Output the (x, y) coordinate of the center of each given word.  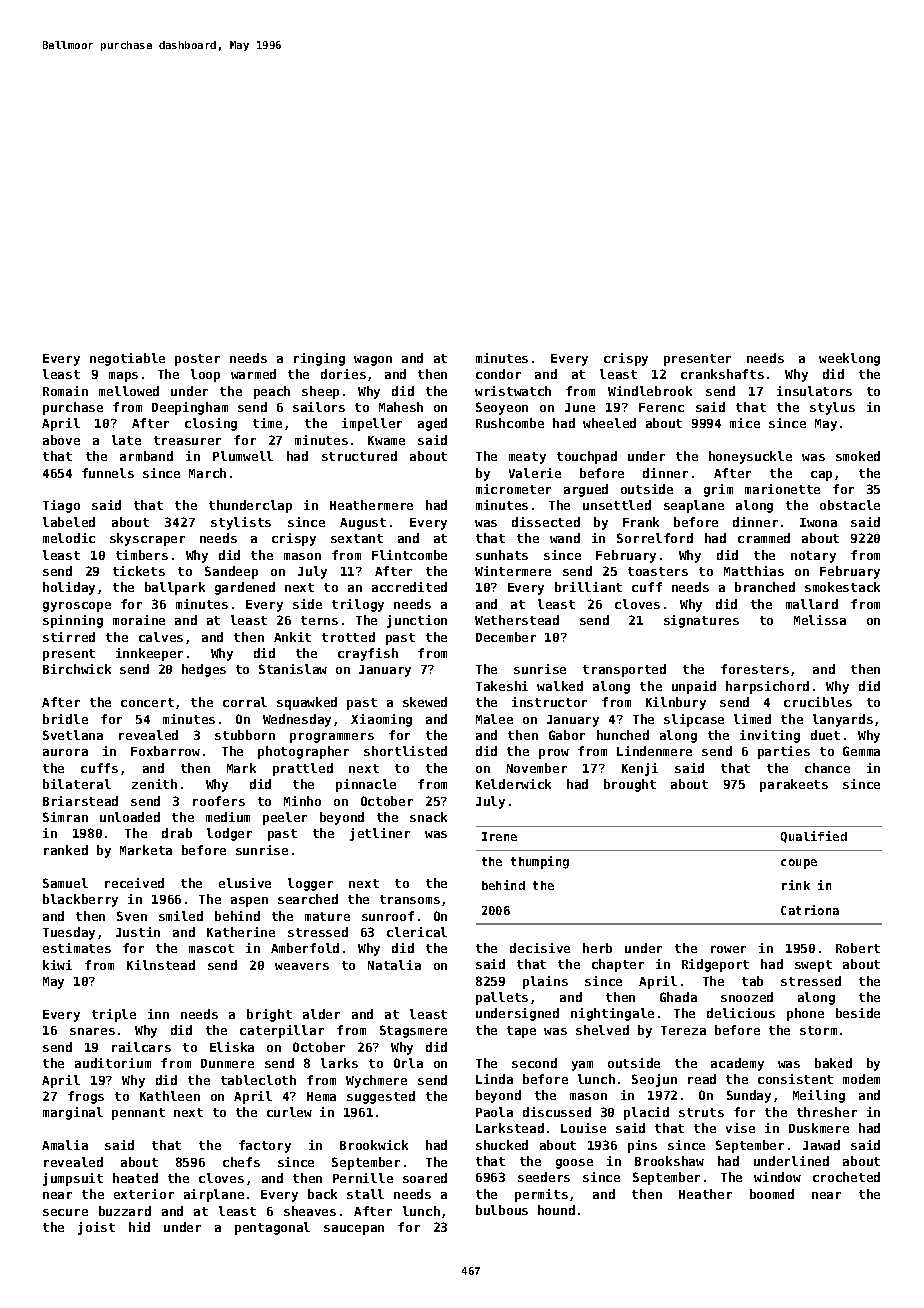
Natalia (394, 965)
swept (813, 966)
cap (821, 476)
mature (327, 916)
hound (556, 1210)
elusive (245, 883)
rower (728, 949)
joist (96, 1228)
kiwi (57, 965)
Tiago (61, 506)
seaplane (694, 506)
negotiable (127, 359)
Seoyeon (502, 408)
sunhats (502, 555)
